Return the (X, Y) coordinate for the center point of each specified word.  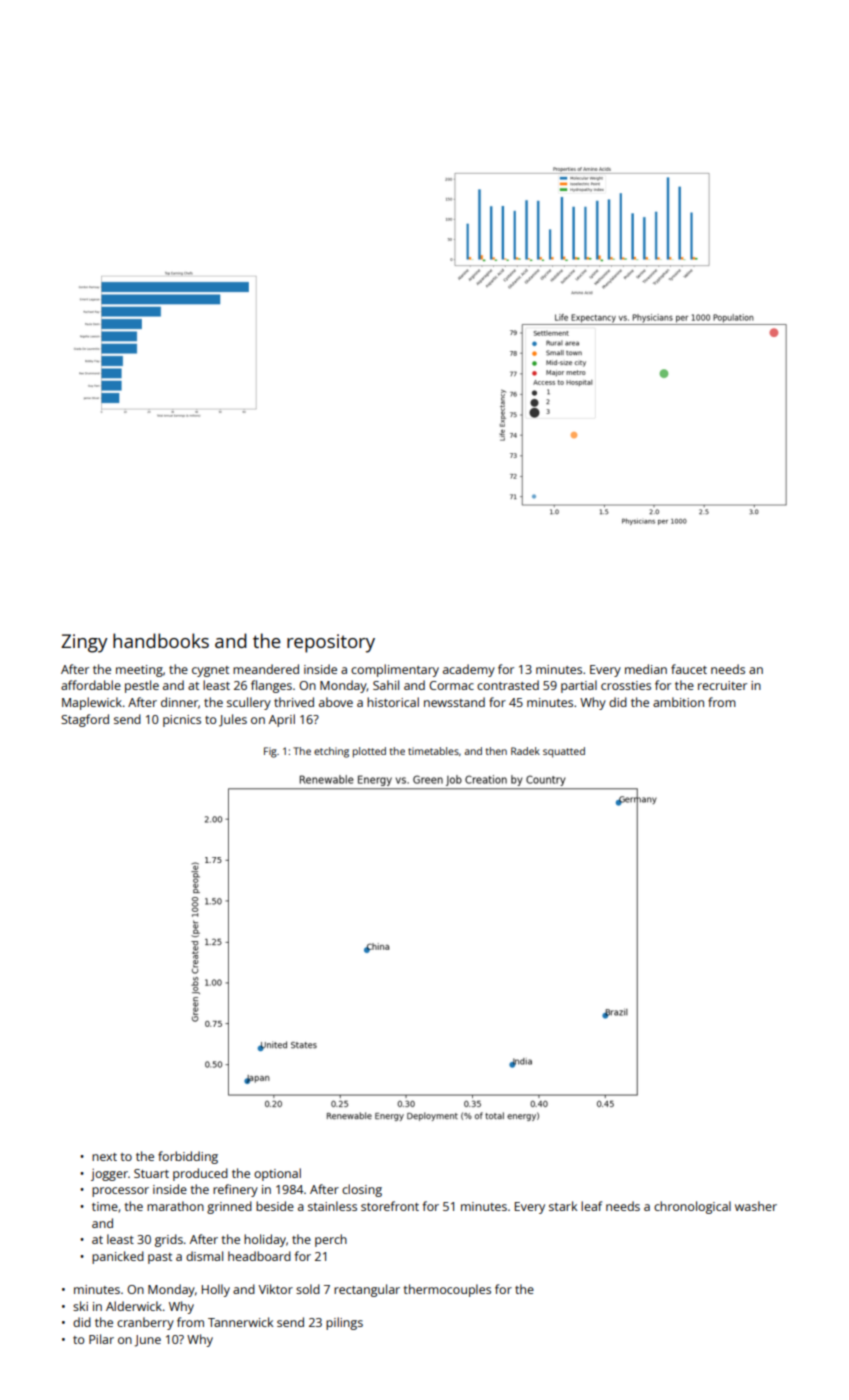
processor (120, 1192)
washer (756, 1206)
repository (331, 643)
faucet (689, 669)
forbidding (188, 1157)
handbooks (161, 640)
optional (277, 1174)
